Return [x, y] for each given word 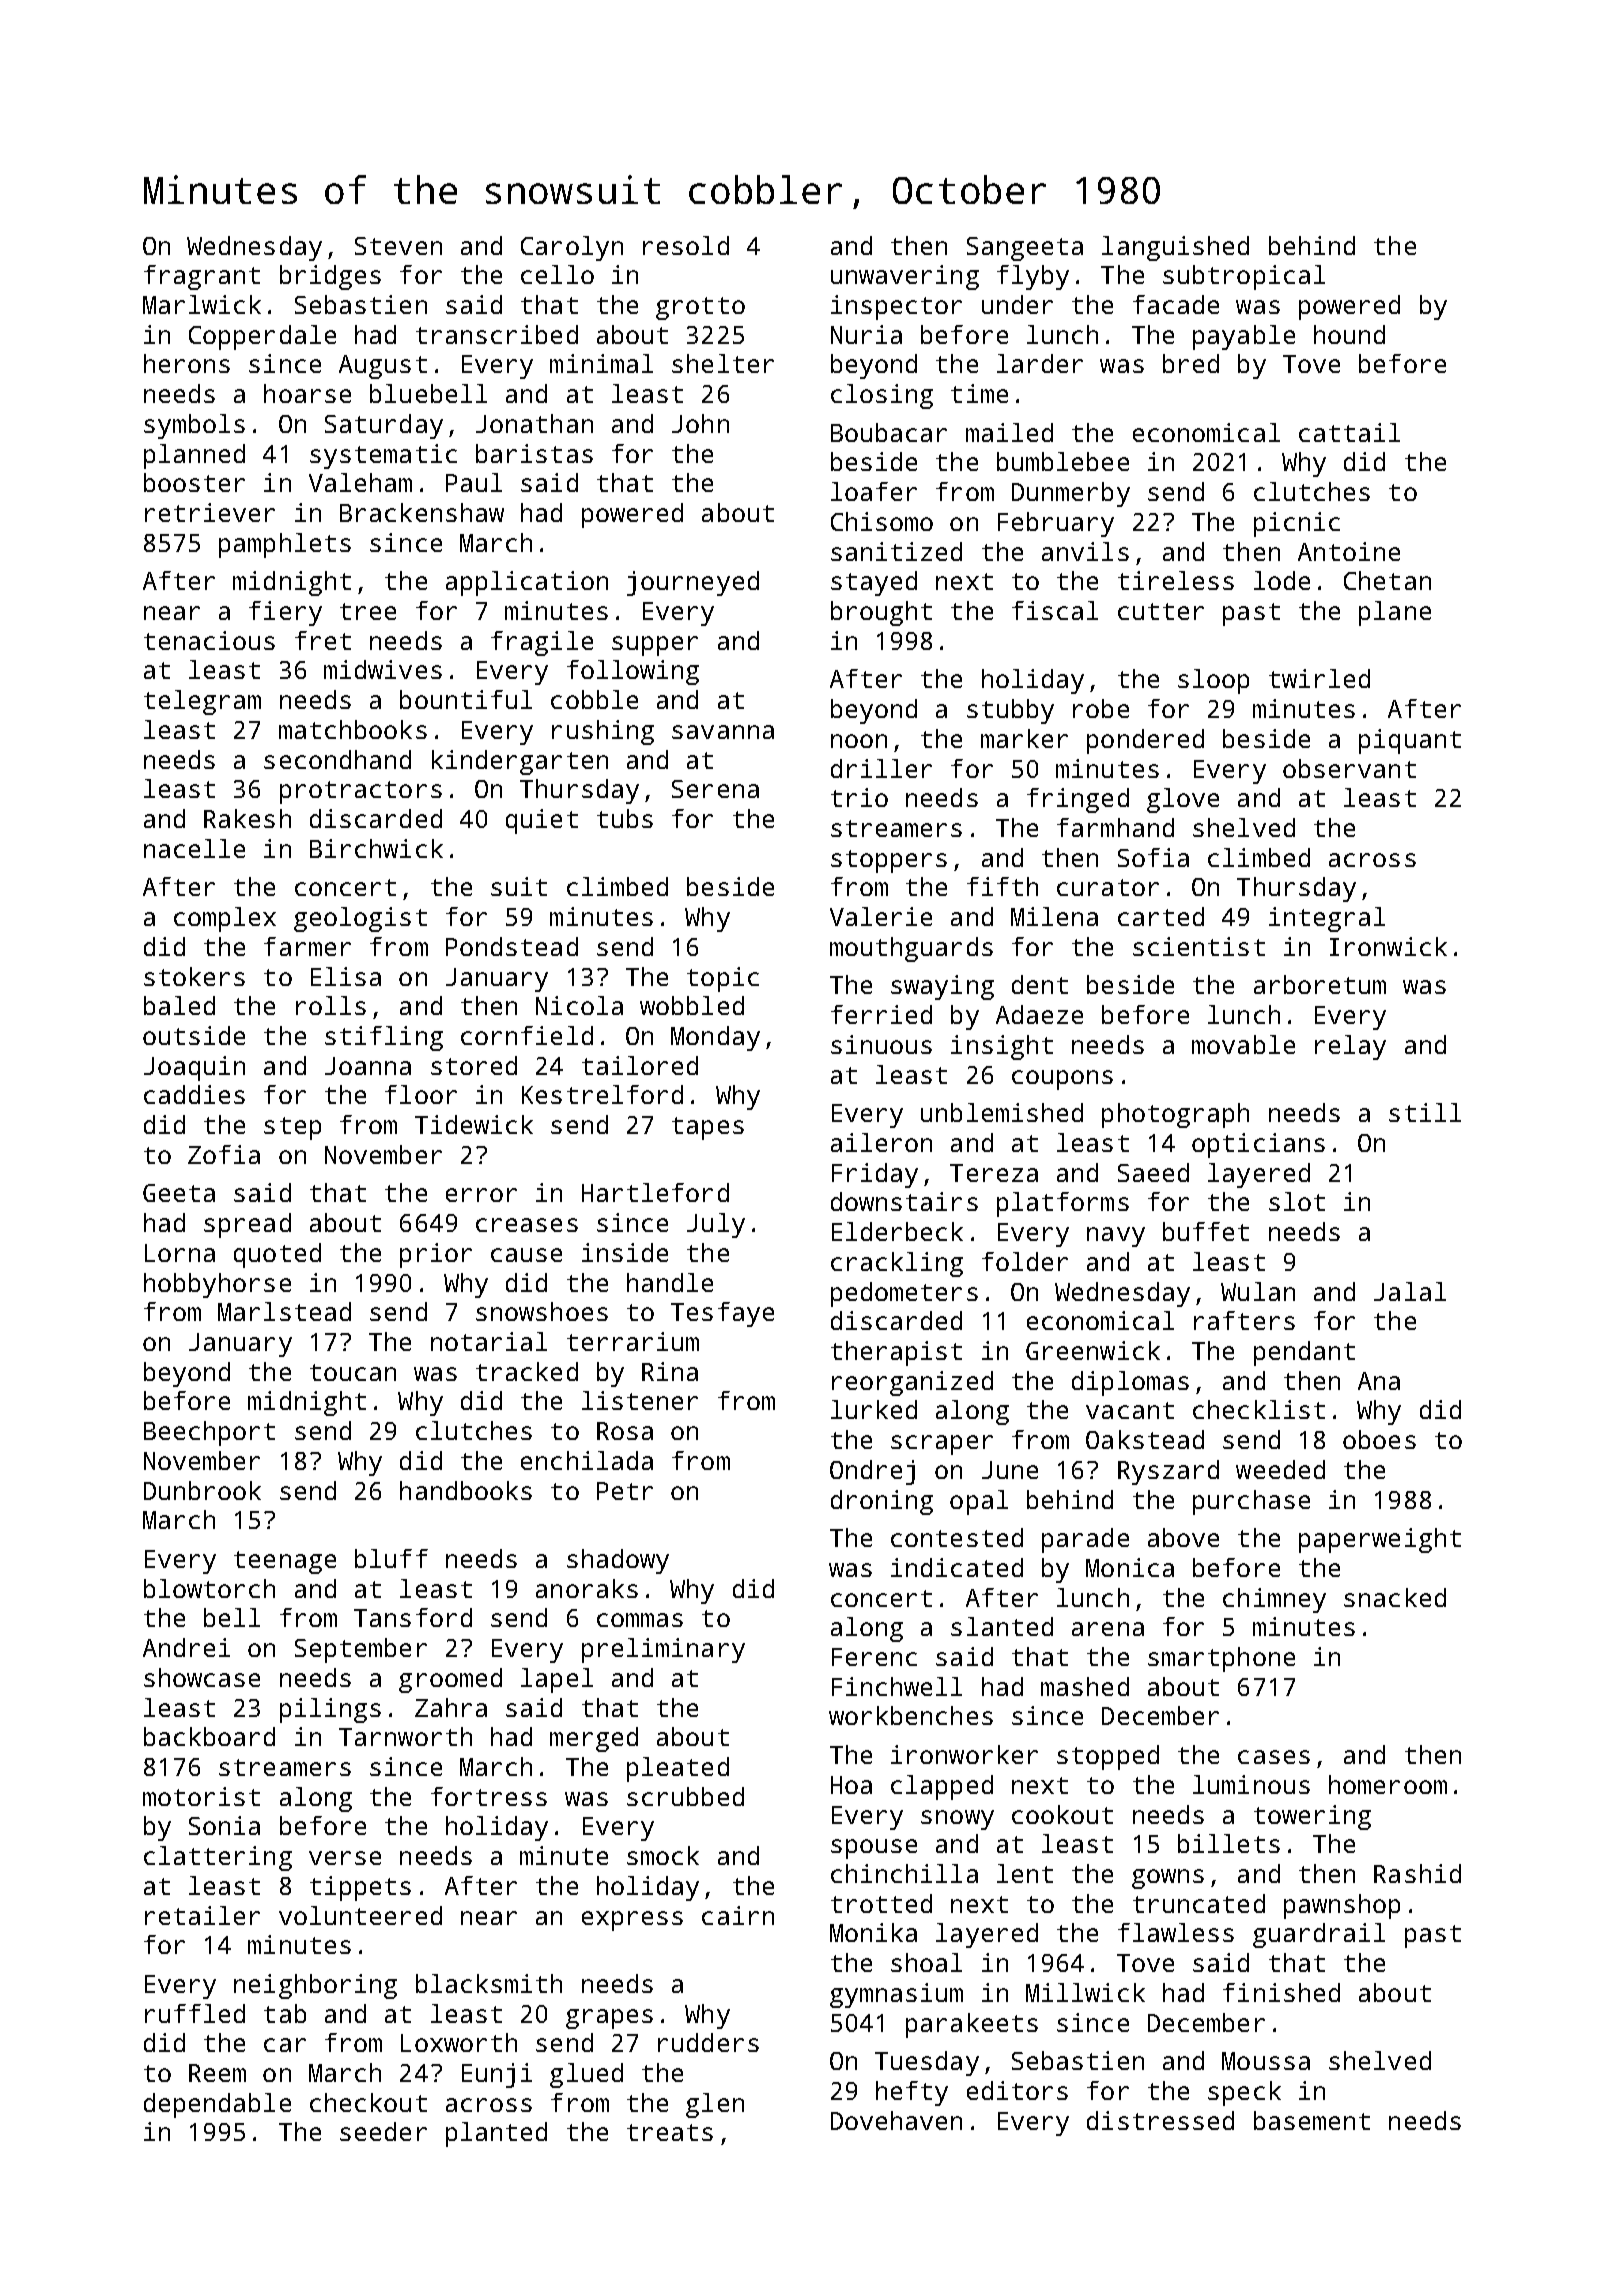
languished [1175, 248]
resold [686, 245]
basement [1312, 2120]
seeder [383, 2131]
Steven [398, 246]
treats [670, 2132]
